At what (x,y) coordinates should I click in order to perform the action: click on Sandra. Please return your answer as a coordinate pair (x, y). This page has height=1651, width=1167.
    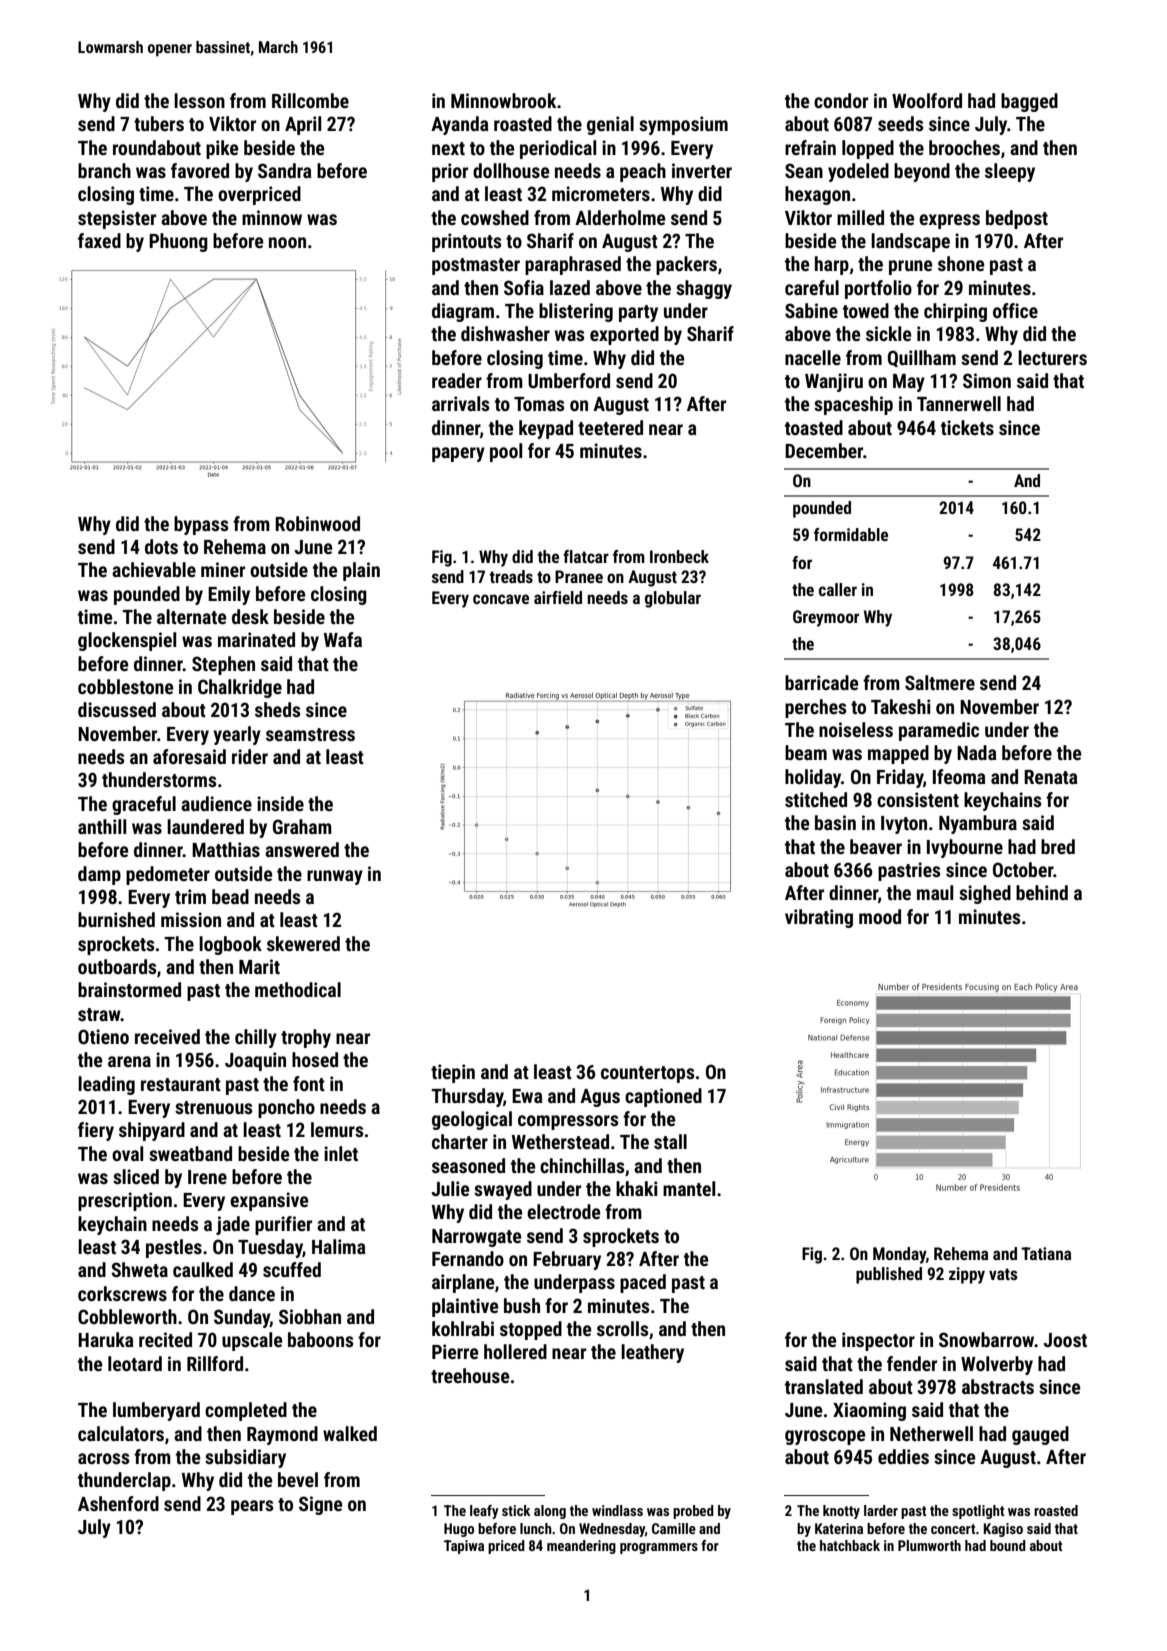
    Looking at the image, I should click on (285, 170).
